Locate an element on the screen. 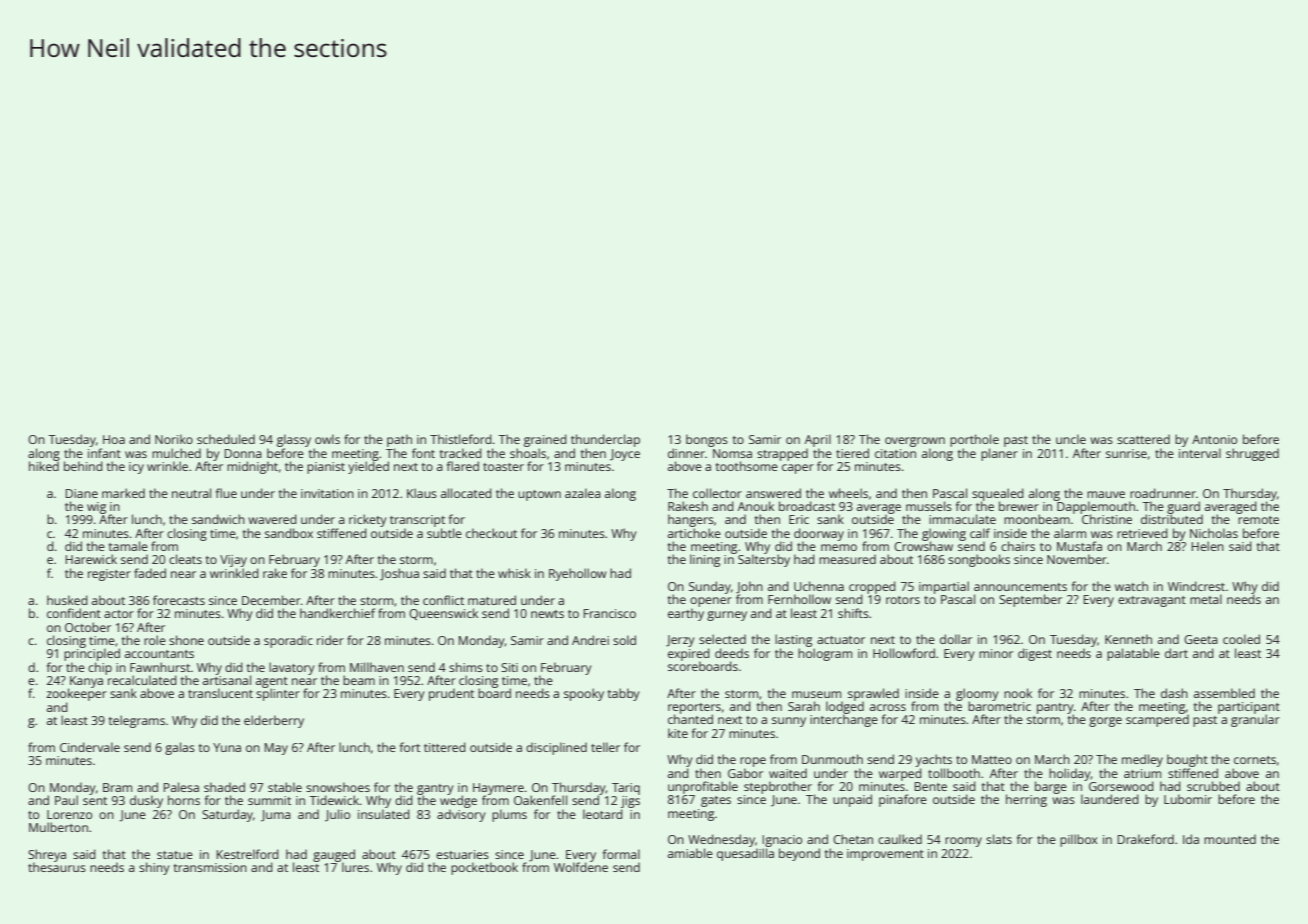 The width and height of the screenshot is (1308, 924). kite is located at coordinates (678, 733).
